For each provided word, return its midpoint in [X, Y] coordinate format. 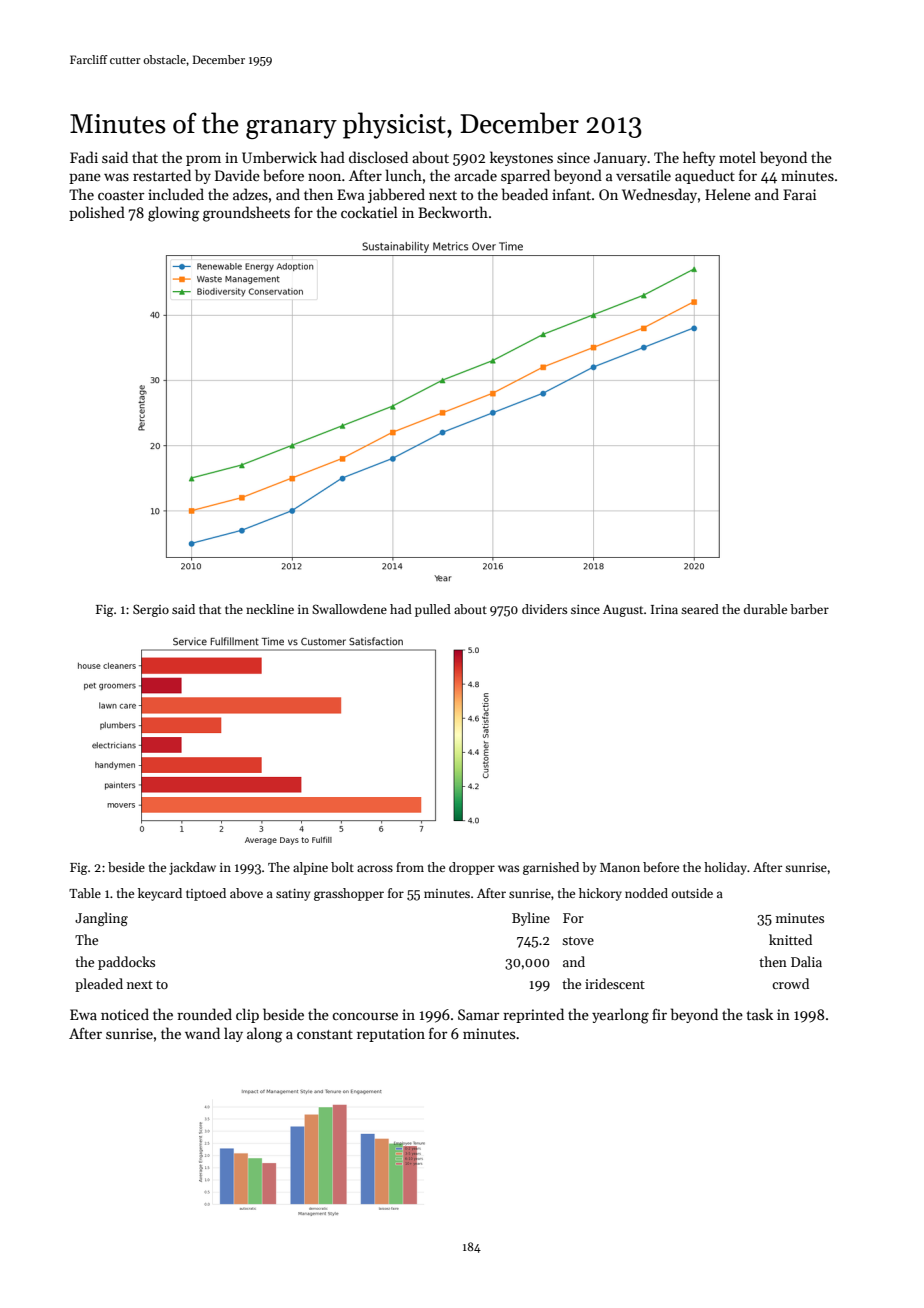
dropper [472, 868]
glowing [173, 214]
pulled [433, 610]
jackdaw [192, 868]
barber [809, 609]
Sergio [151, 610]
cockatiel [369, 212]
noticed [125, 1014]
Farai [799, 194]
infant [571, 194]
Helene [728, 194]
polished [97, 213]
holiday [725, 868]
